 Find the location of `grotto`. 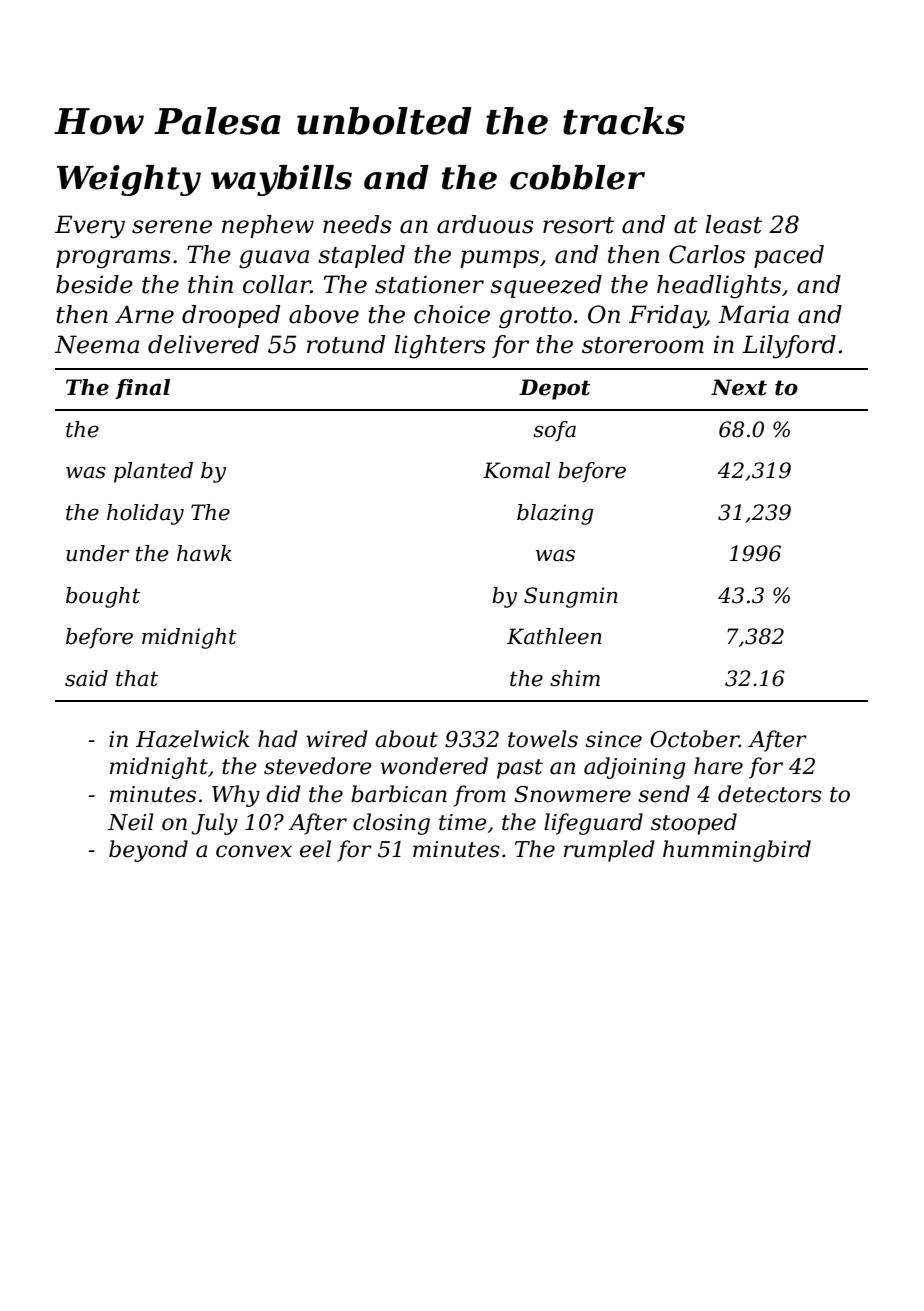

grotto is located at coordinates (535, 318).
